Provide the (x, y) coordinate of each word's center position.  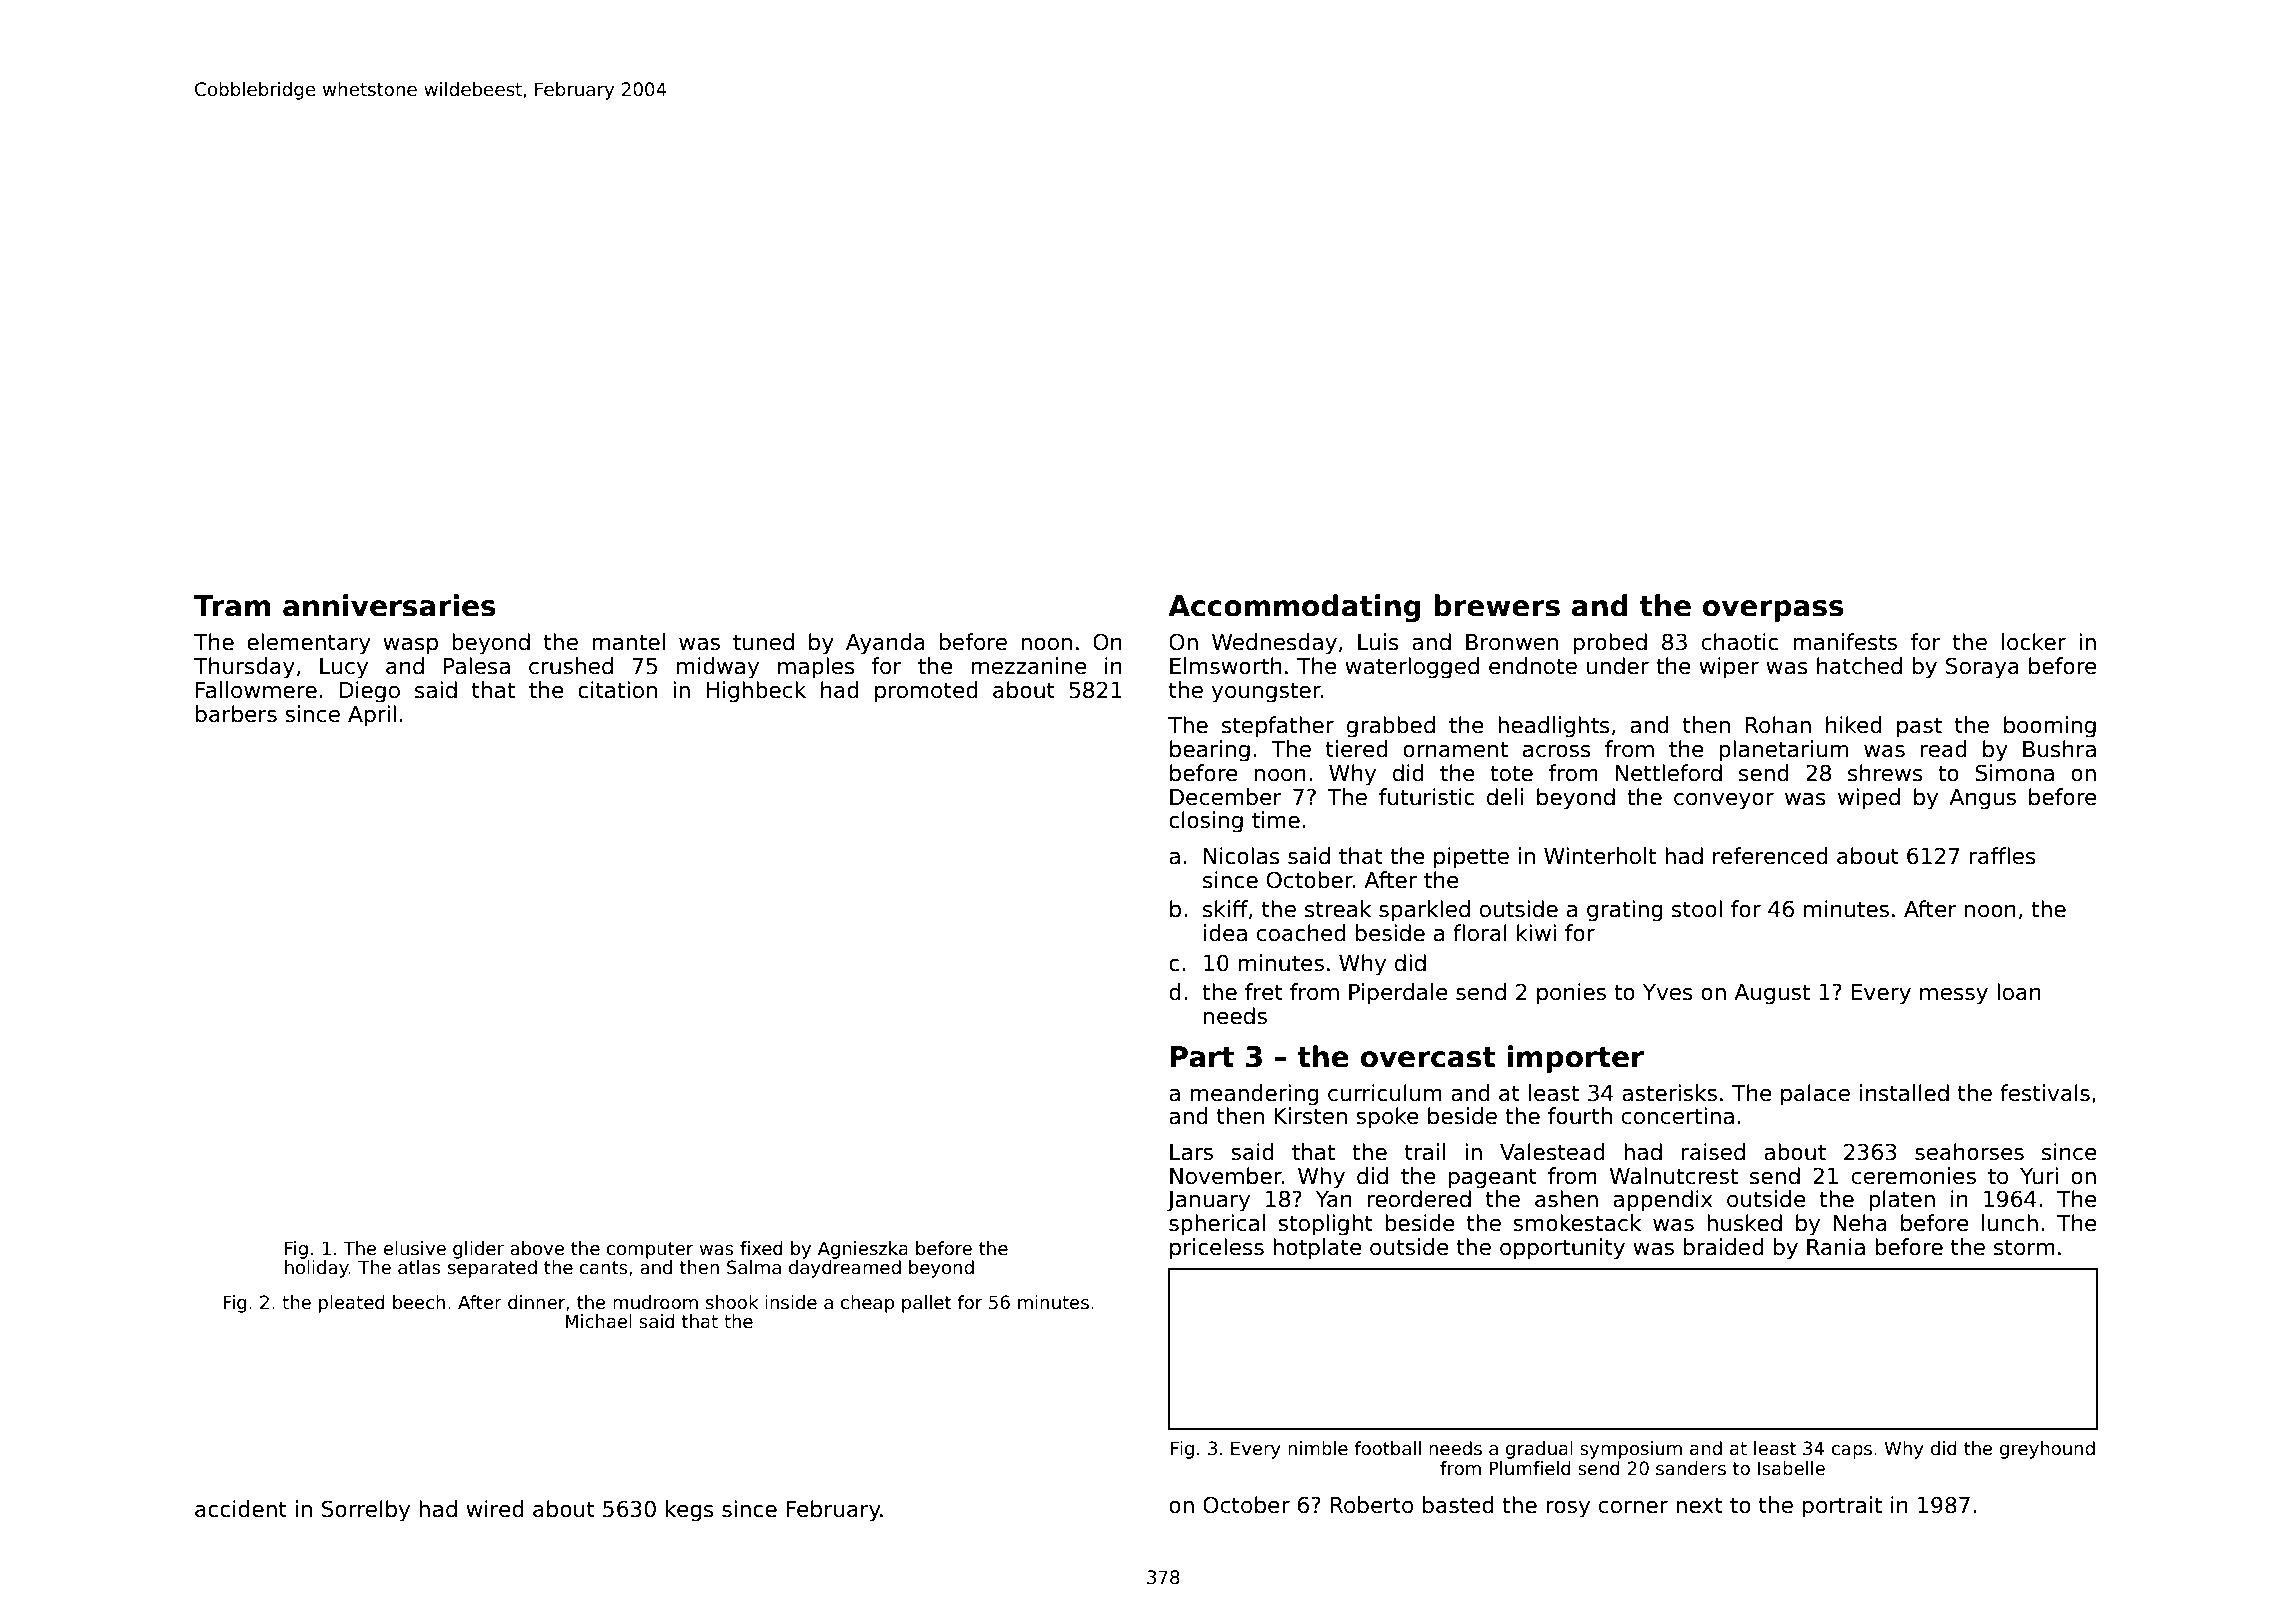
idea (1225, 933)
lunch (2010, 1223)
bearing (1210, 751)
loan (2019, 992)
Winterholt (1600, 856)
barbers (236, 714)
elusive (415, 1248)
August (1772, 994)
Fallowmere (256, 690)
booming (2050, 727)
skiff (1225, 909)
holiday (317, 1269)
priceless (1217, 1249)
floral (1480, 933)
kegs (690, 1511)
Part (1202, 1057)
